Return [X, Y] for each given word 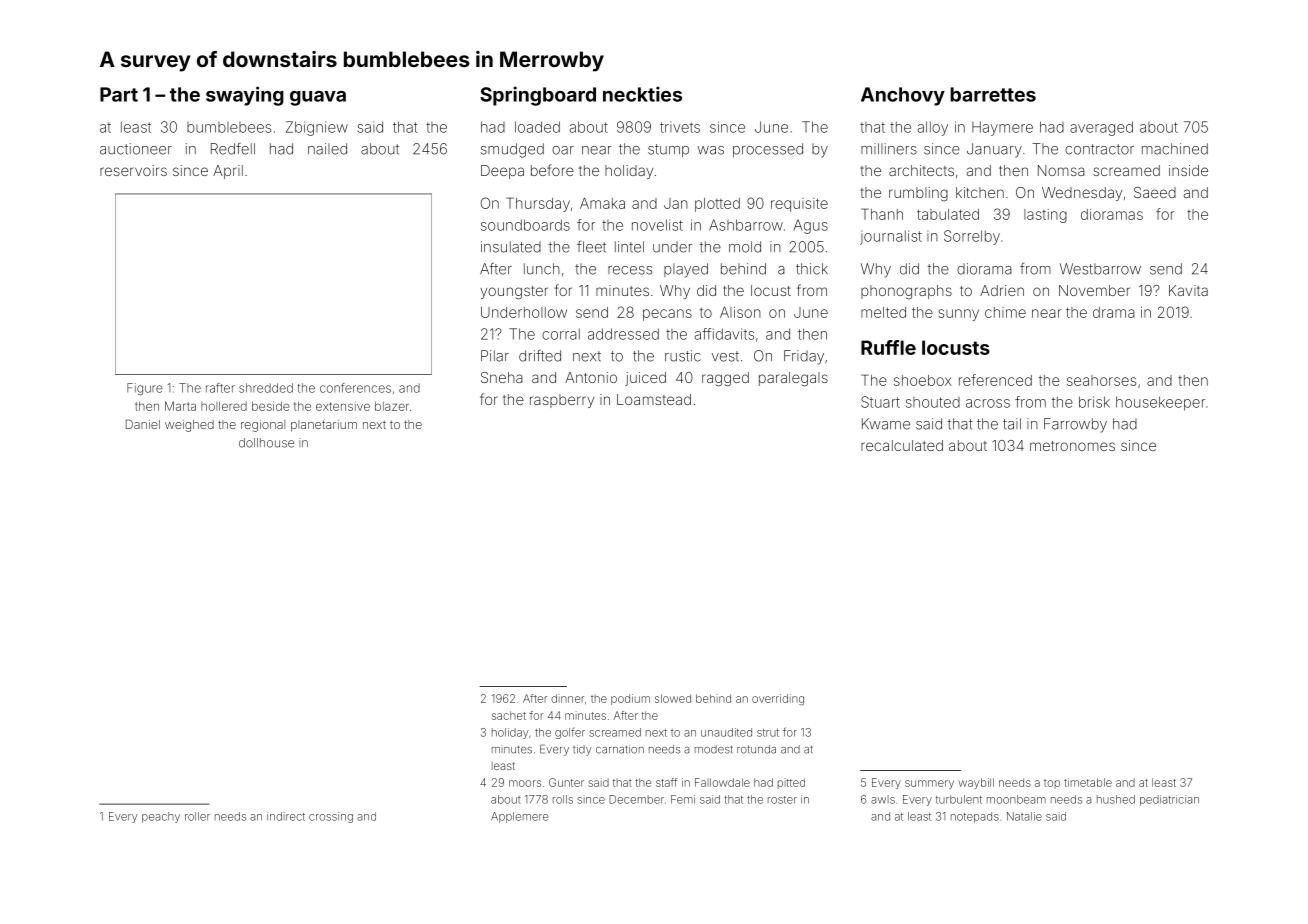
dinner [567, 698]
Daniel [143, 424]
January [994, 150]
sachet [509, 715]
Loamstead [654, 399]
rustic [683, 356]
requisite [799, 205]
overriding [778, 700]
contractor [1099, 149]
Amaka [602, 203]
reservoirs [133, 170]
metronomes [1072, 446]
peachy [161, 817]
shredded [266, 388]
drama [1114, 312]
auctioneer [136, 149]
